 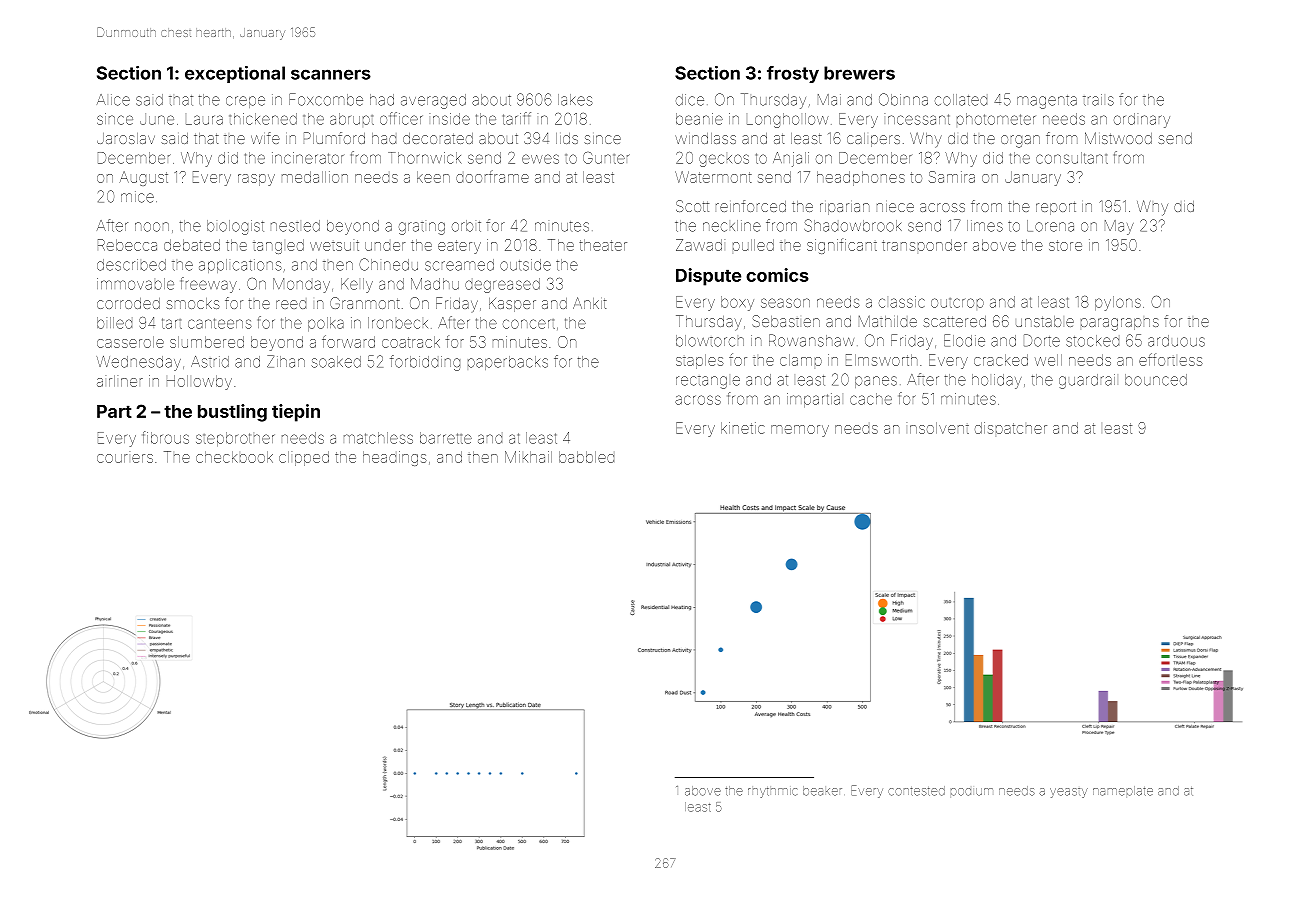 I want to click on Hollowby, so click(x=199, y=382).
